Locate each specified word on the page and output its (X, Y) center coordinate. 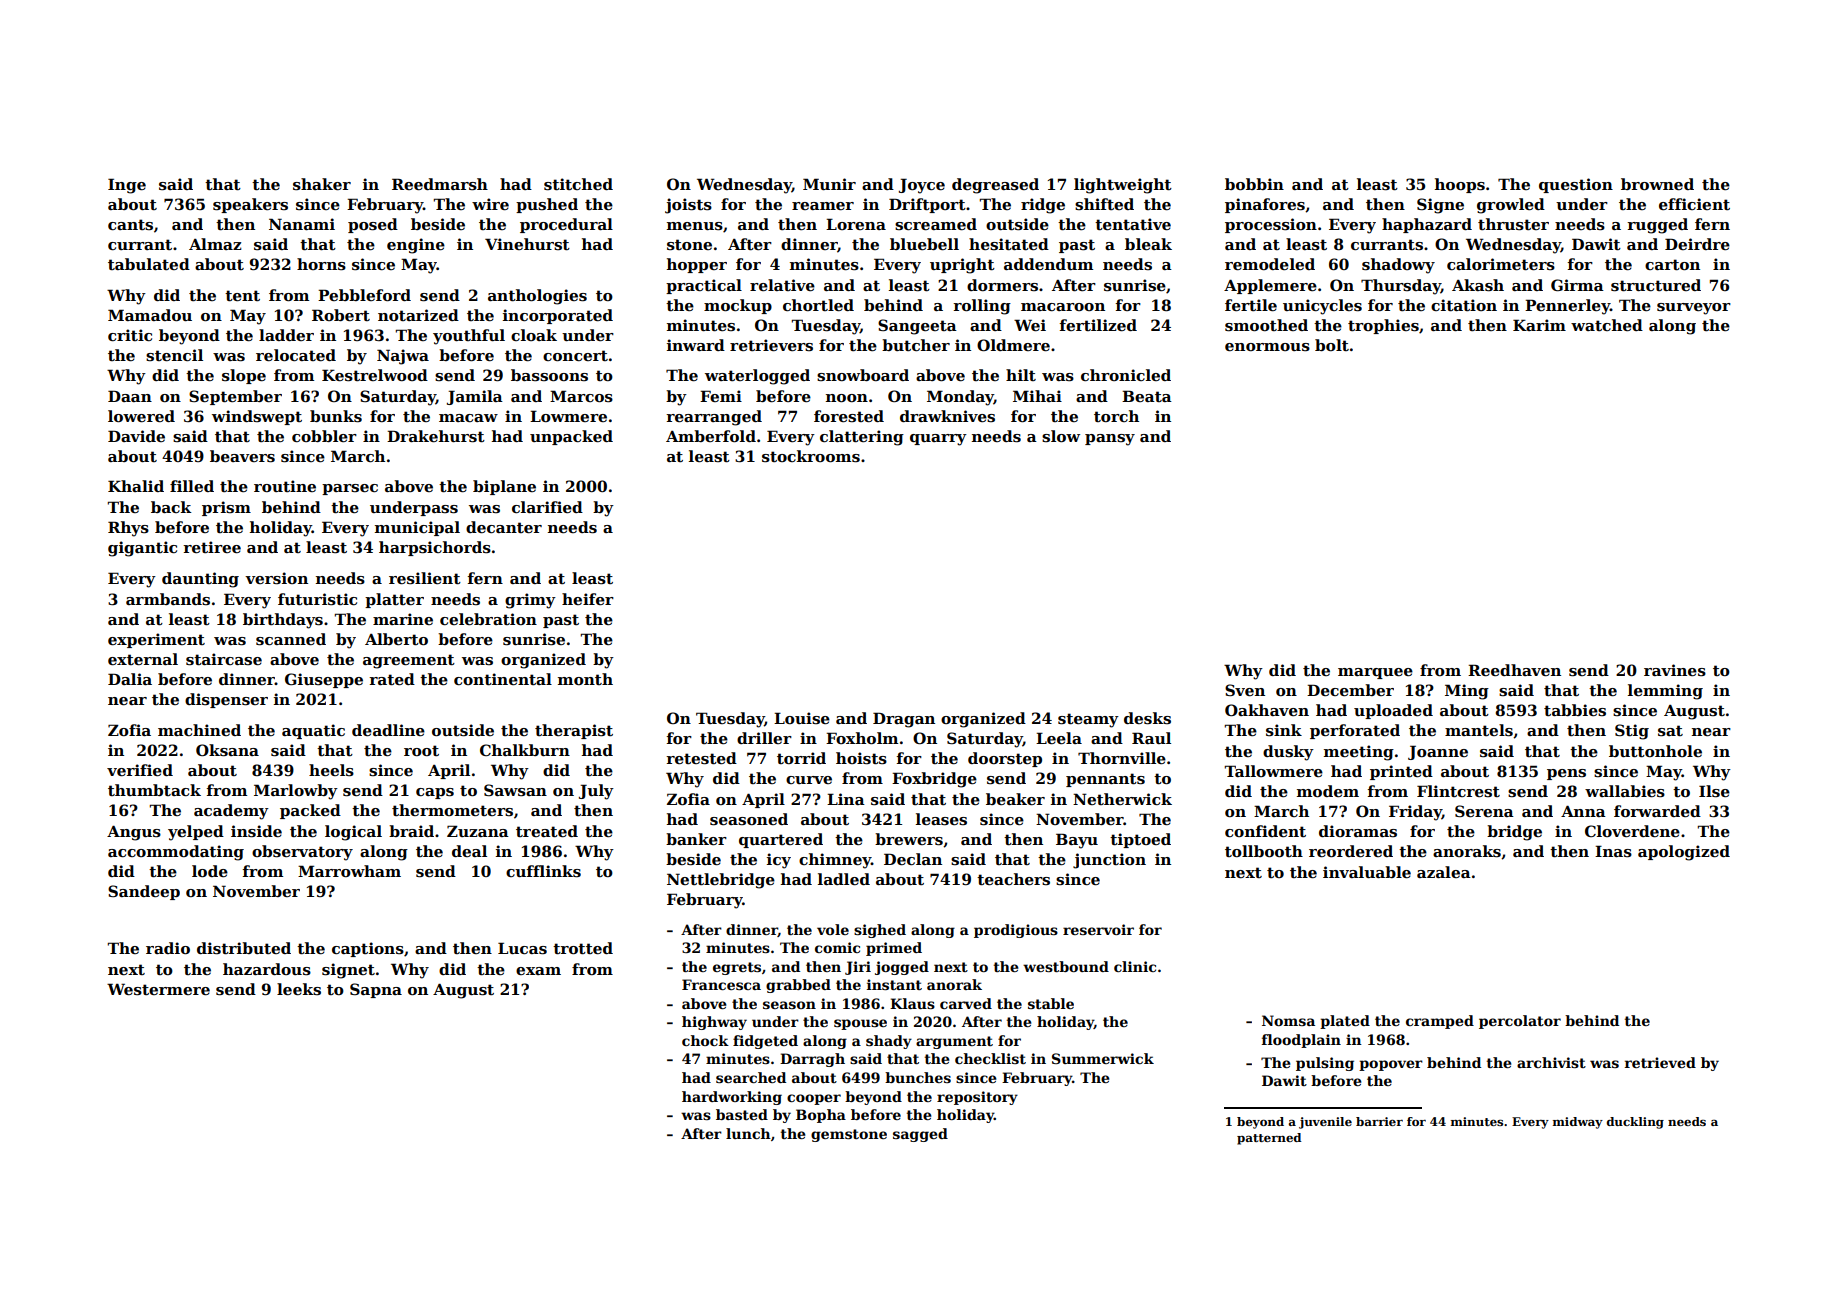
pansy (1110, 440)
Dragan (904, 720)
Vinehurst (527, 244)
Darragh (812, 1060)
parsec (350, 489)
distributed (244, 948)
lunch (748, 1133)
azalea (1444, 872)
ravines (1675, 670)
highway (714, 1023)
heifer (588, 599)
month (585, 679)
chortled (818, 305)
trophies (1383, 326)
